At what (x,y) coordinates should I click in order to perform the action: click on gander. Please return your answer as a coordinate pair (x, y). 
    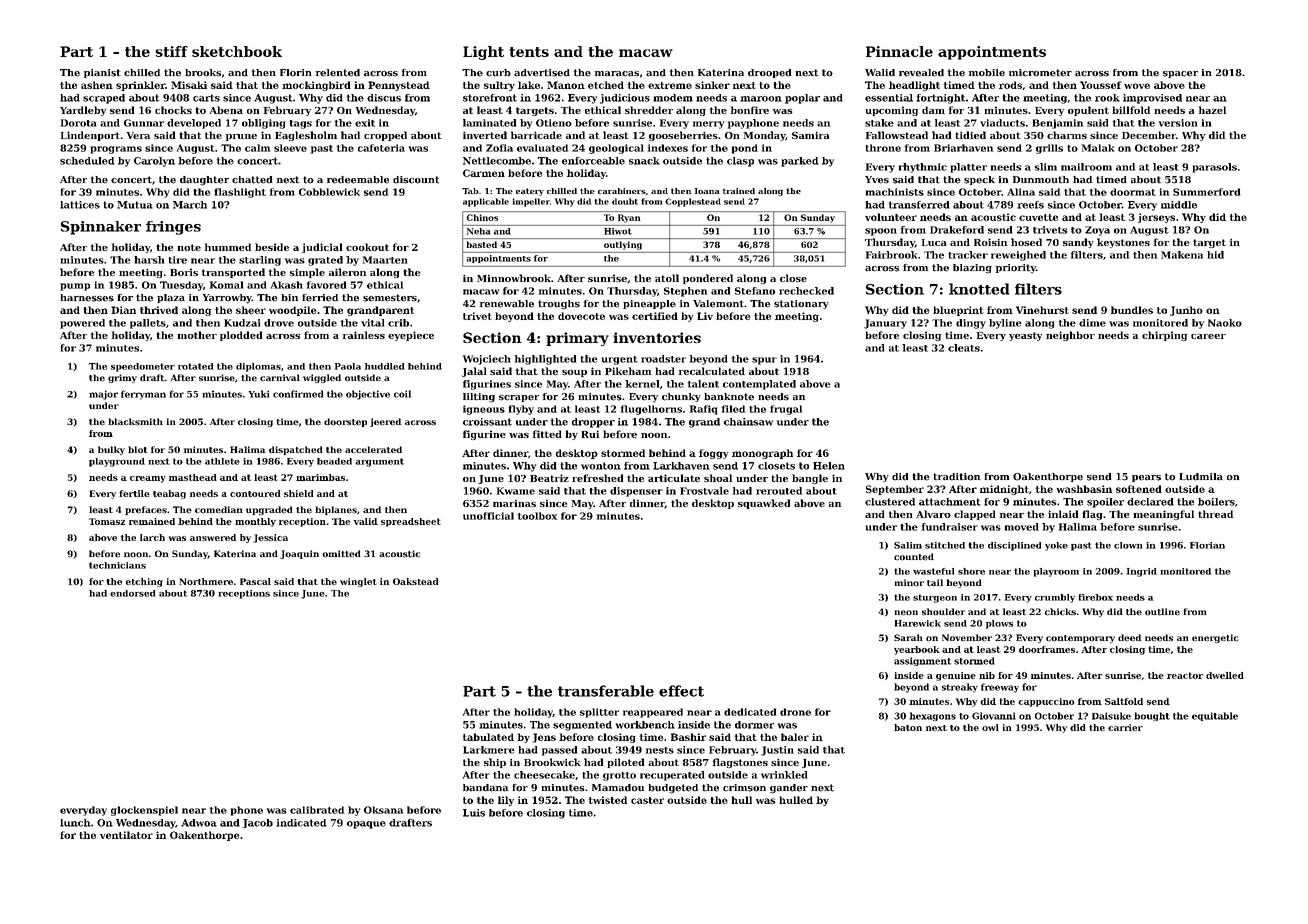
    Looking at the image, I should click on (789, 789).
